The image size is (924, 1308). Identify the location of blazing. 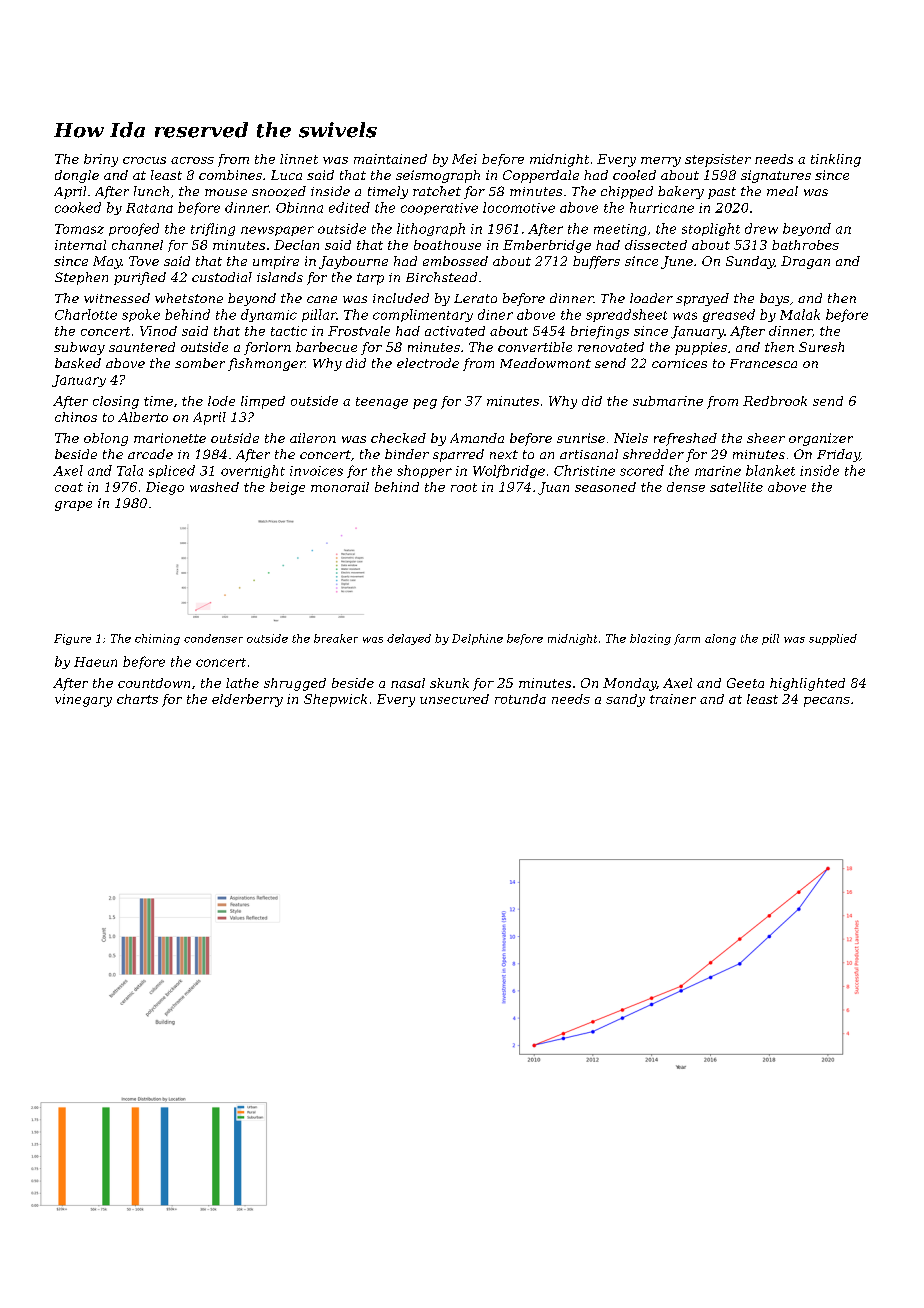
(650, 639).
